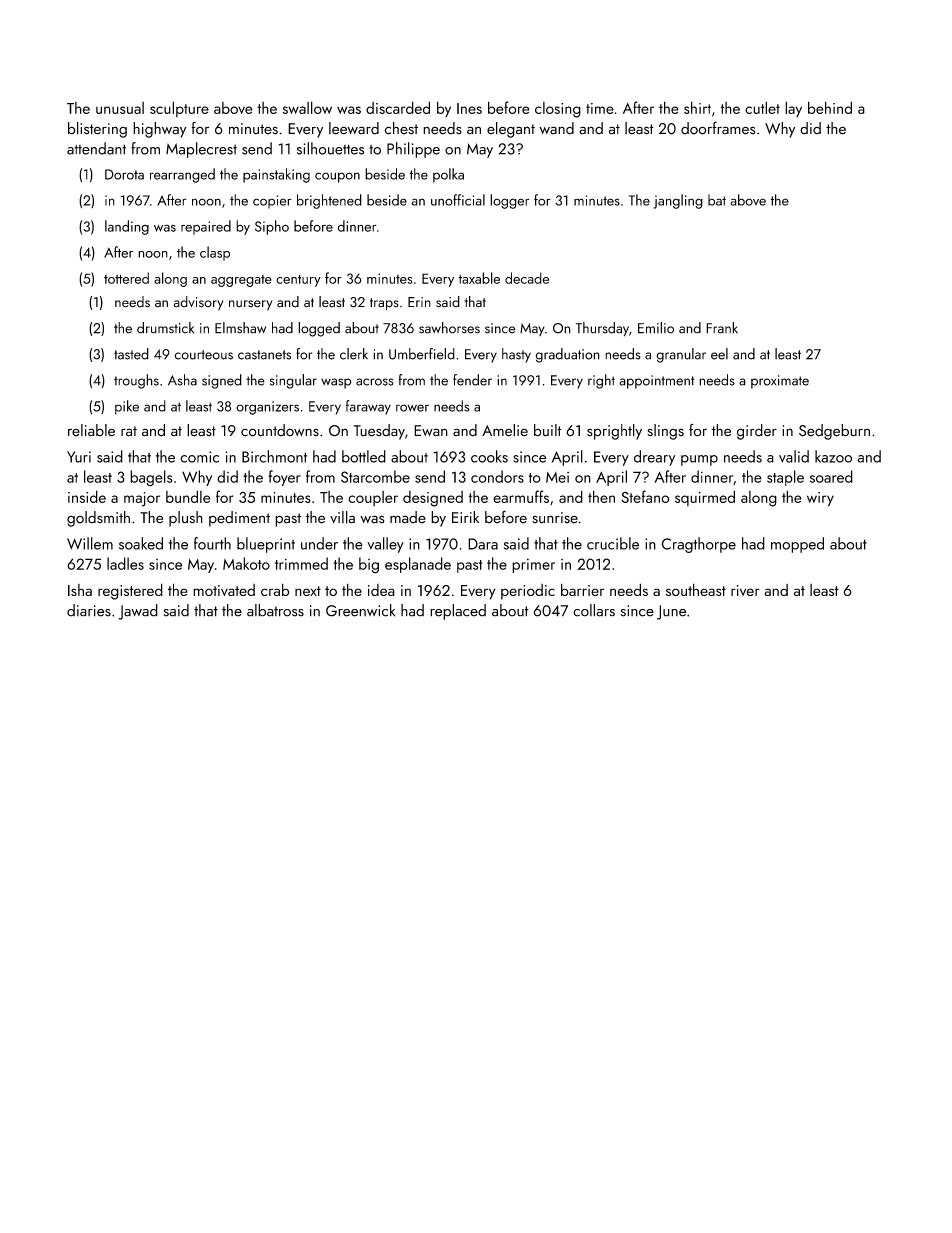 The image size is (952, 1233). I want to click on Frank, so click(722, 328).
